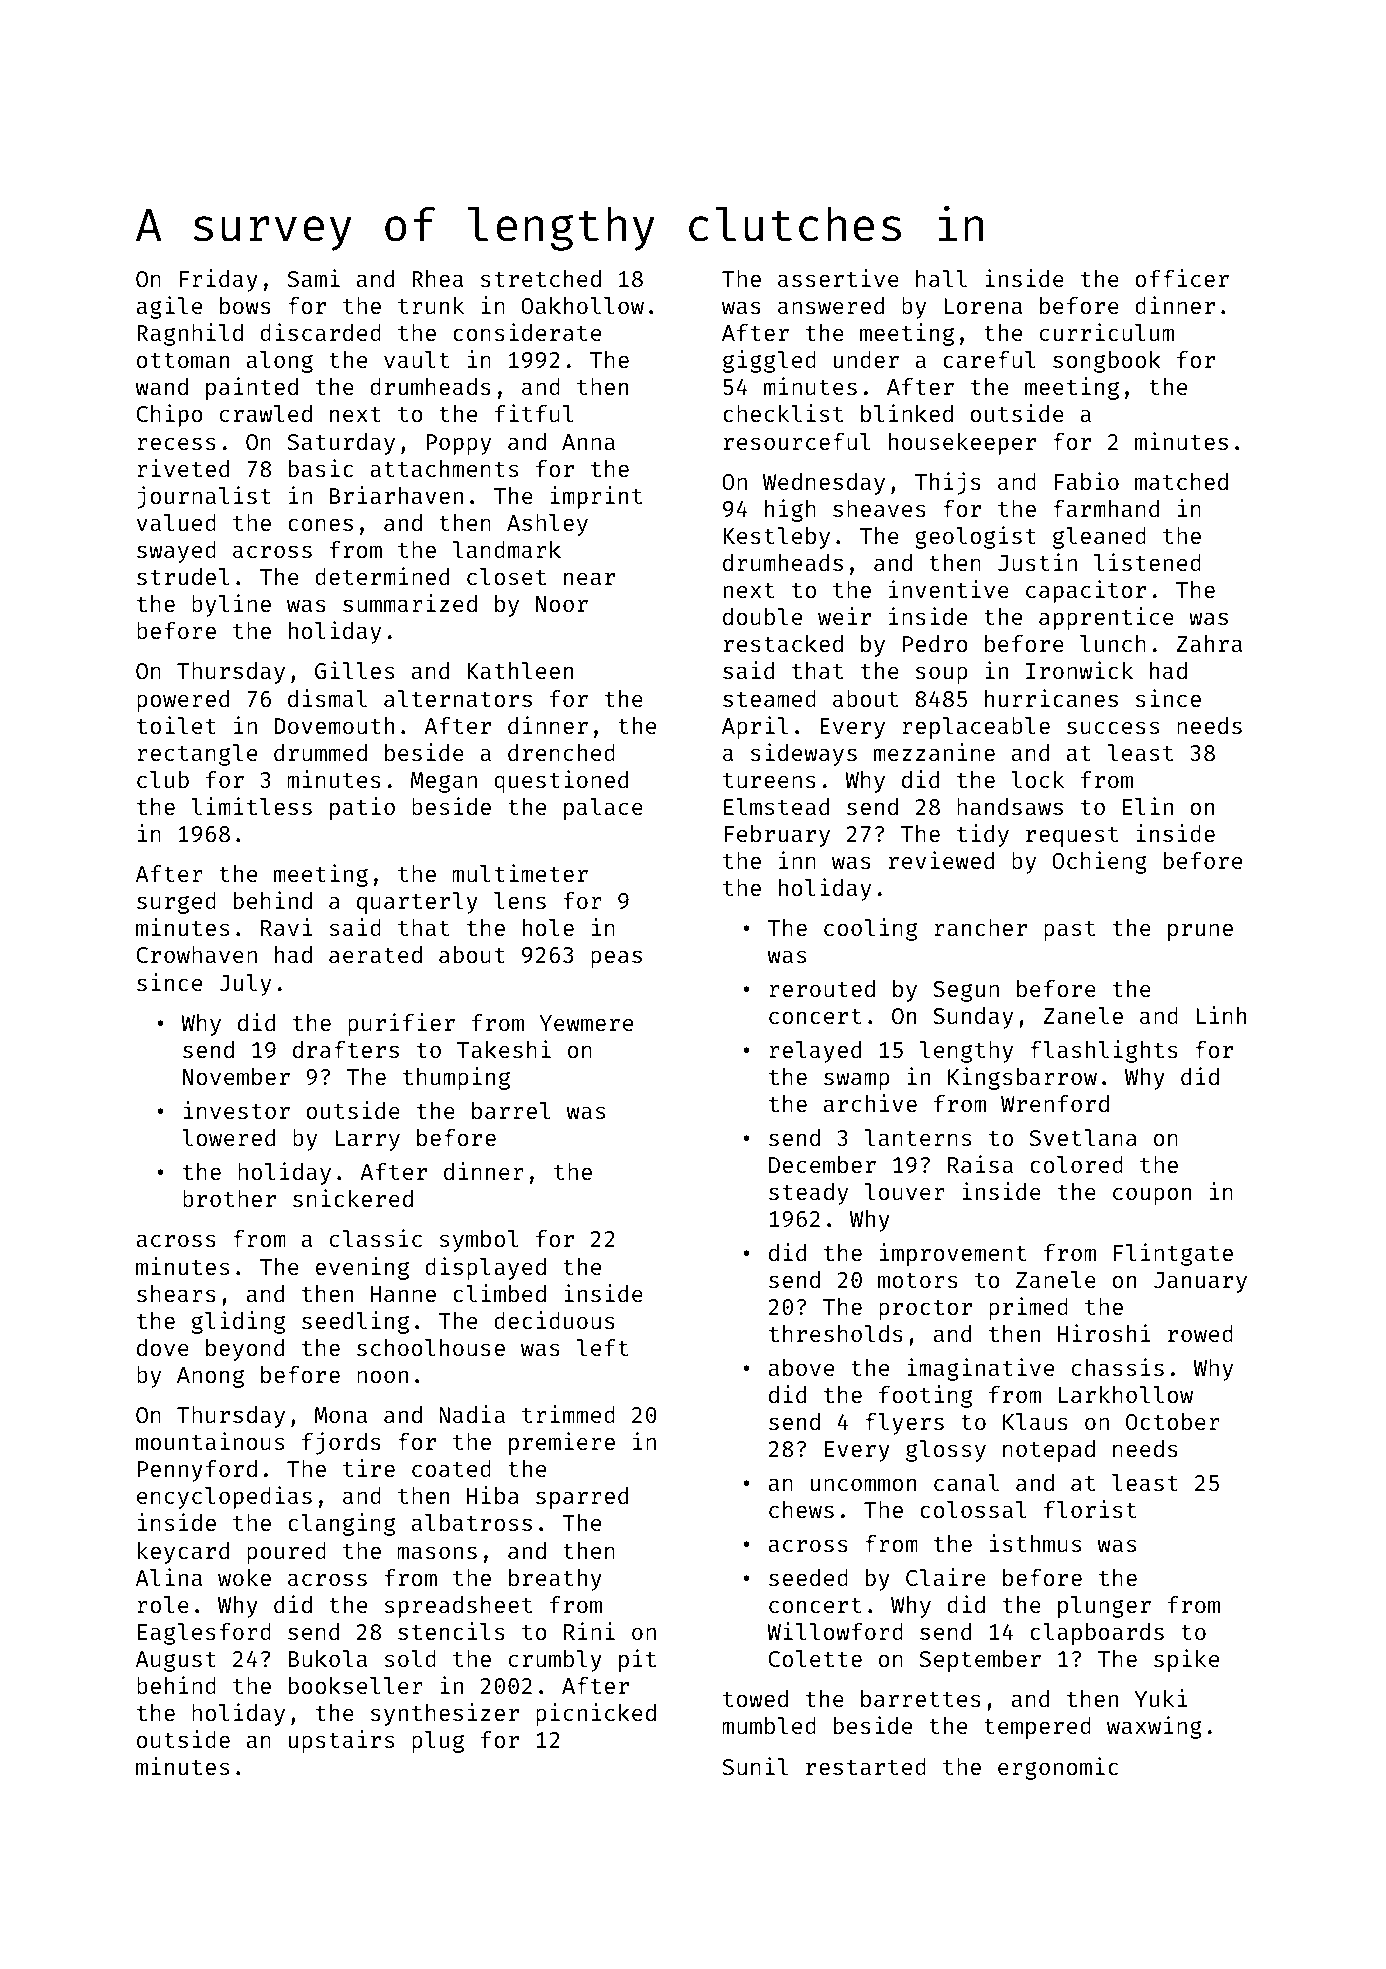 This screenshot has height=1969, width=1386. What do you see at coordinates (942, 675) in the screenshot?
I see `soup` at bounding box center [942, 675].
